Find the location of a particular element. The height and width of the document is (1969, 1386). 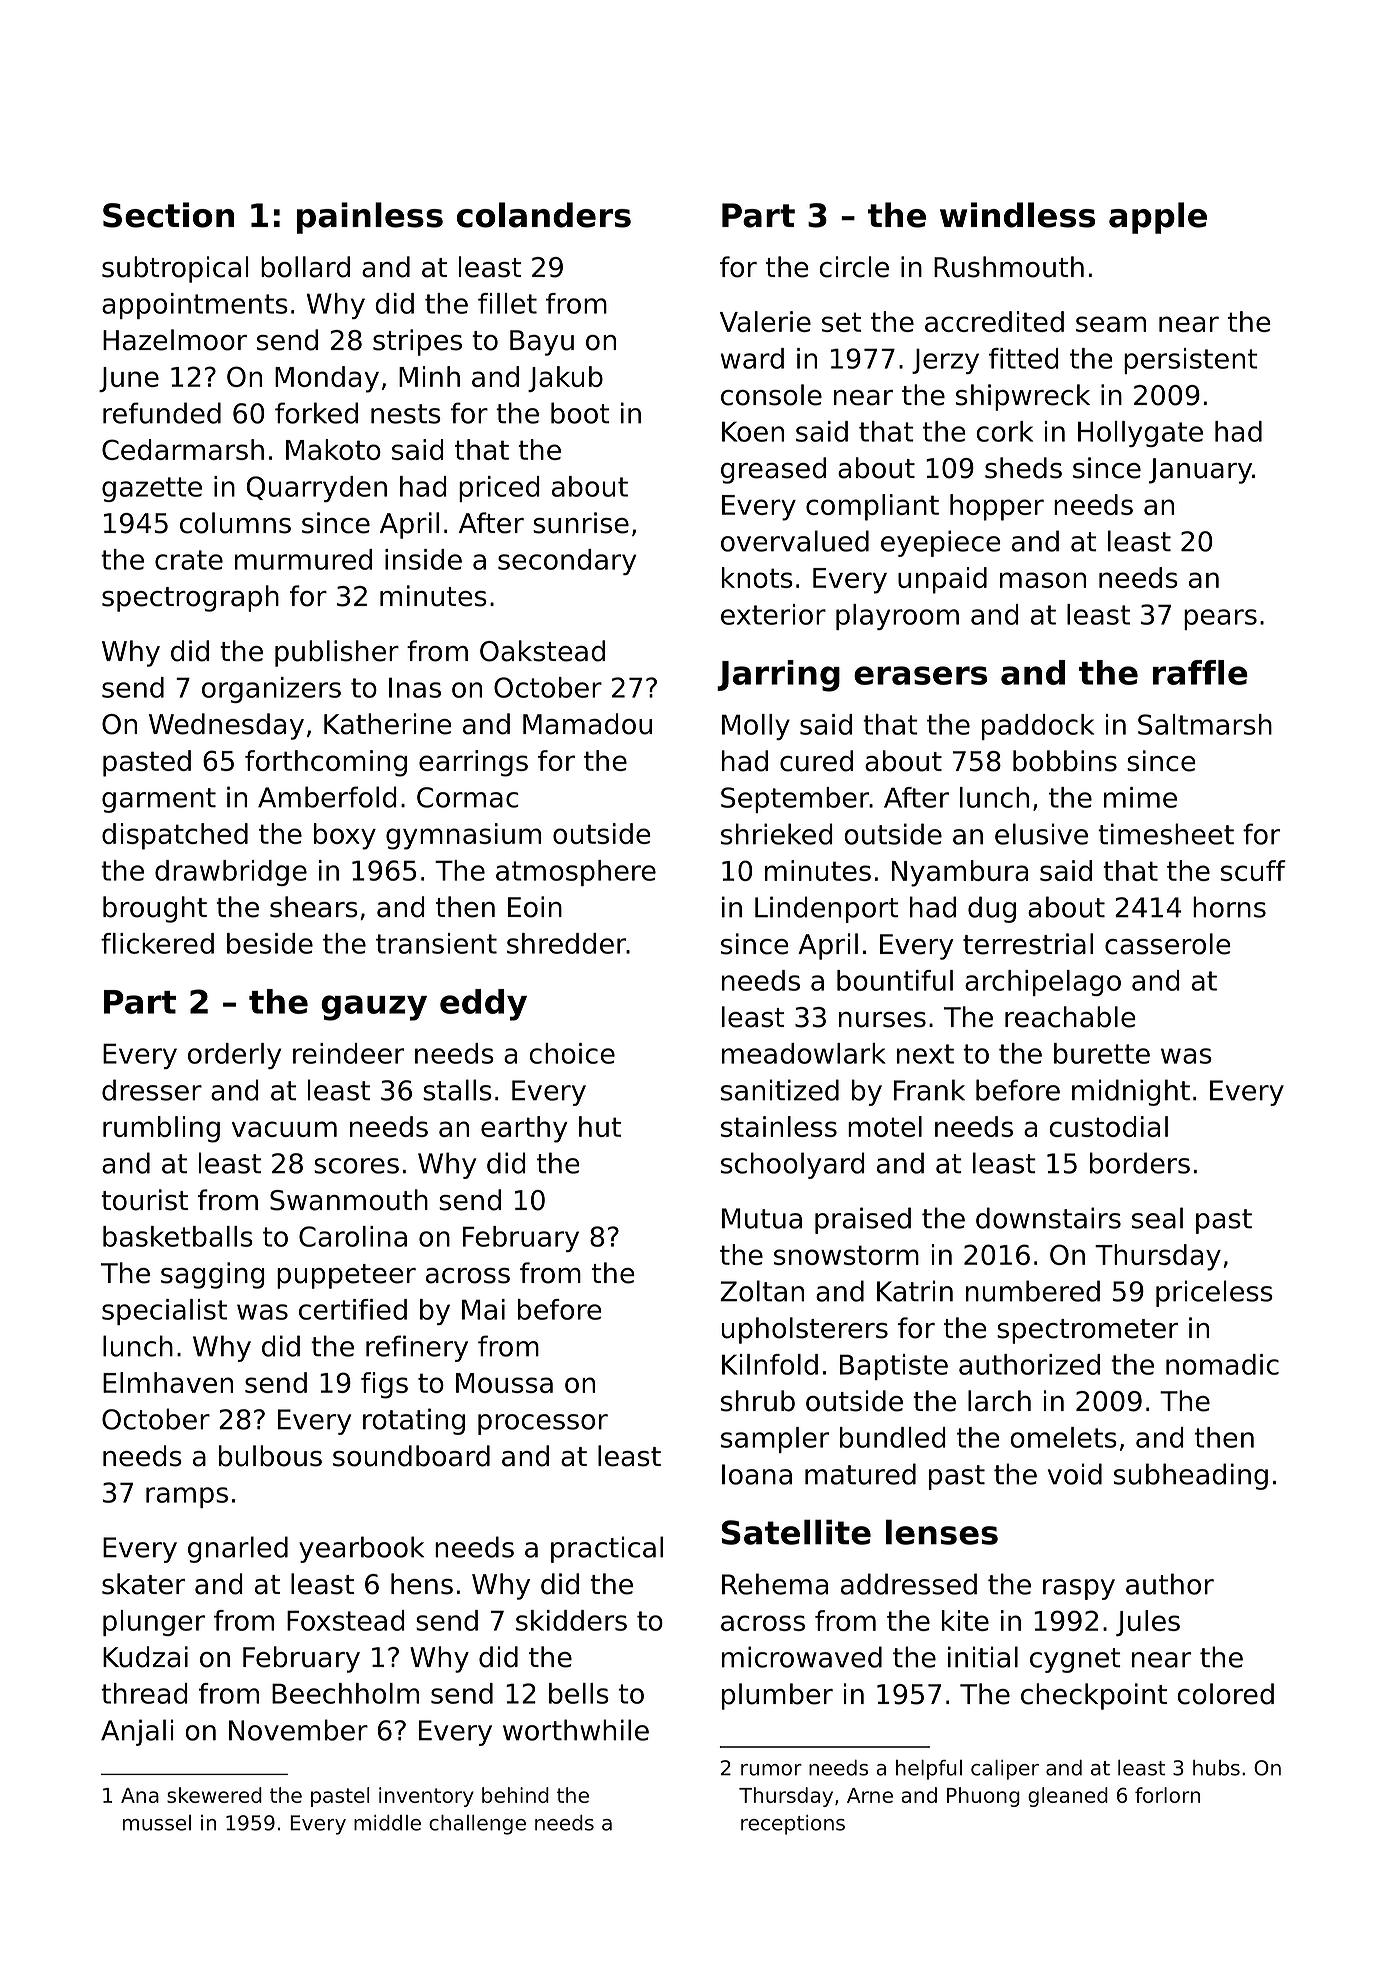

Beechholm is located at coordinates (345, 1693).
